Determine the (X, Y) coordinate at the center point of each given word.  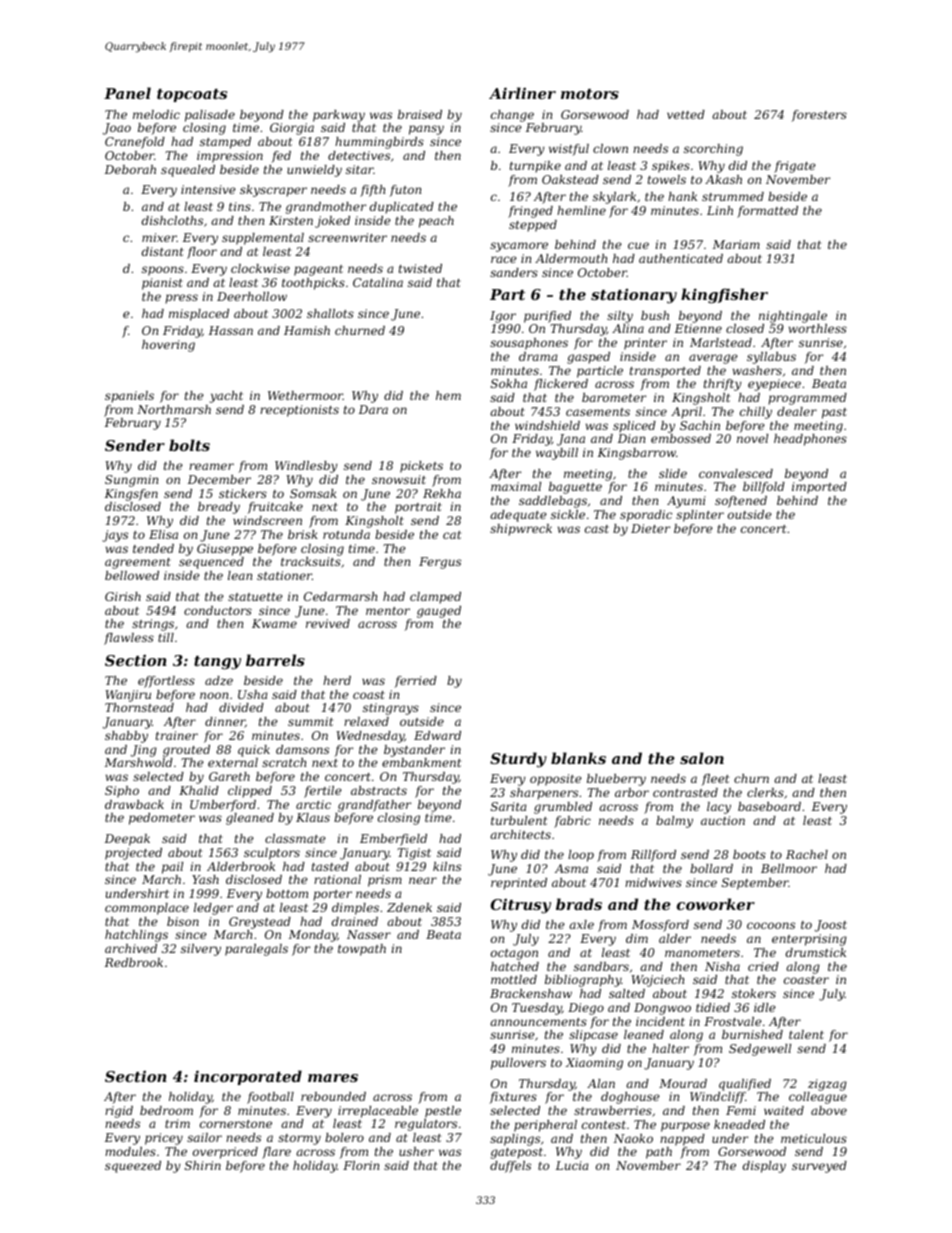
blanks (578, 758)
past (834, 413)
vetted (686, 114)
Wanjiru (128, 696)
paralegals (256, 950)
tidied (713, 1007)
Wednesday (370, 737)
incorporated (248, 1077)
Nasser (369, 934)
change (512, 116)
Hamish (307, 330)
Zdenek (409, 907)
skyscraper (273, 191)
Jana (571, 440)
